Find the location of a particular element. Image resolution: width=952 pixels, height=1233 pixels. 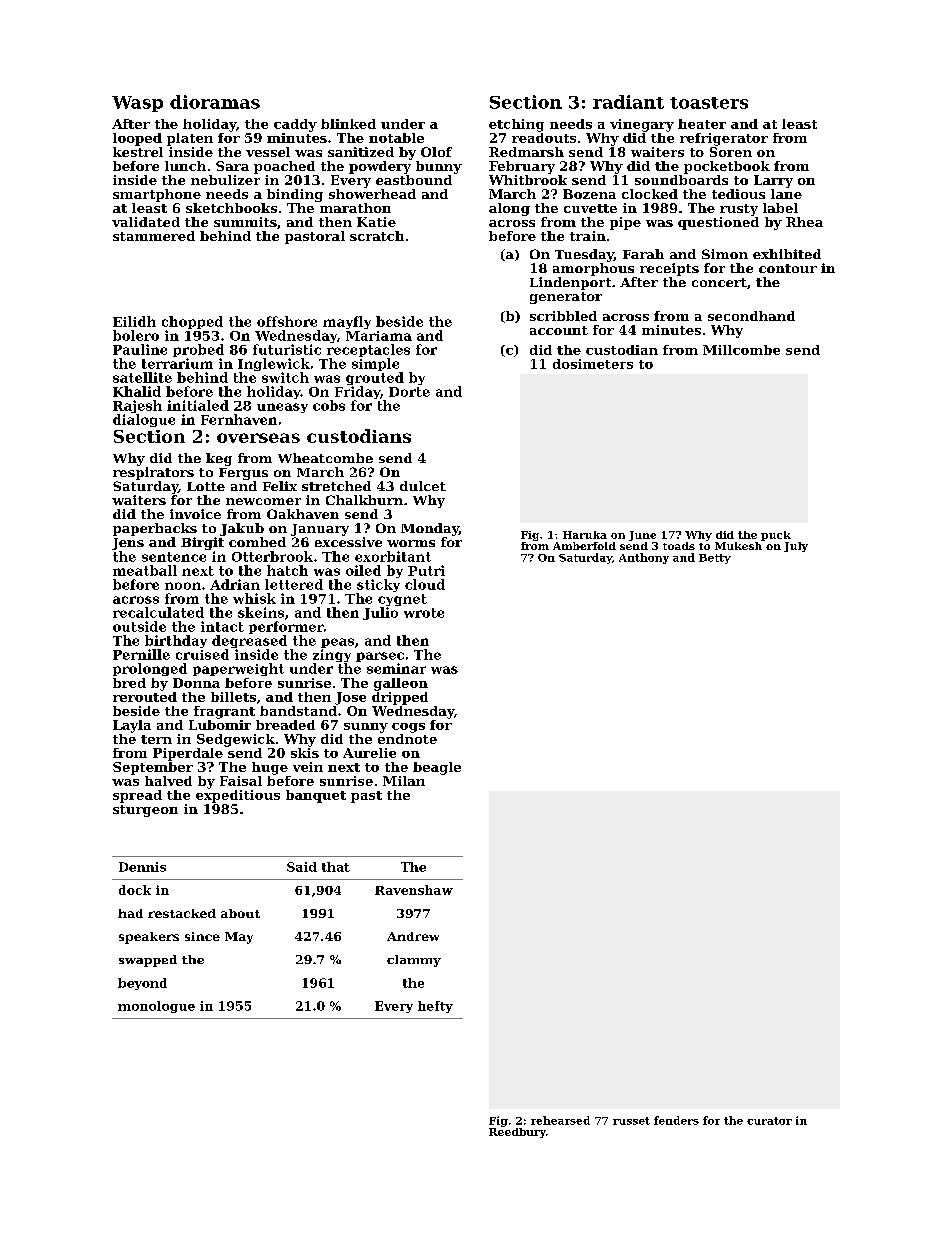

Farah is located at coordinates (643, 254).
